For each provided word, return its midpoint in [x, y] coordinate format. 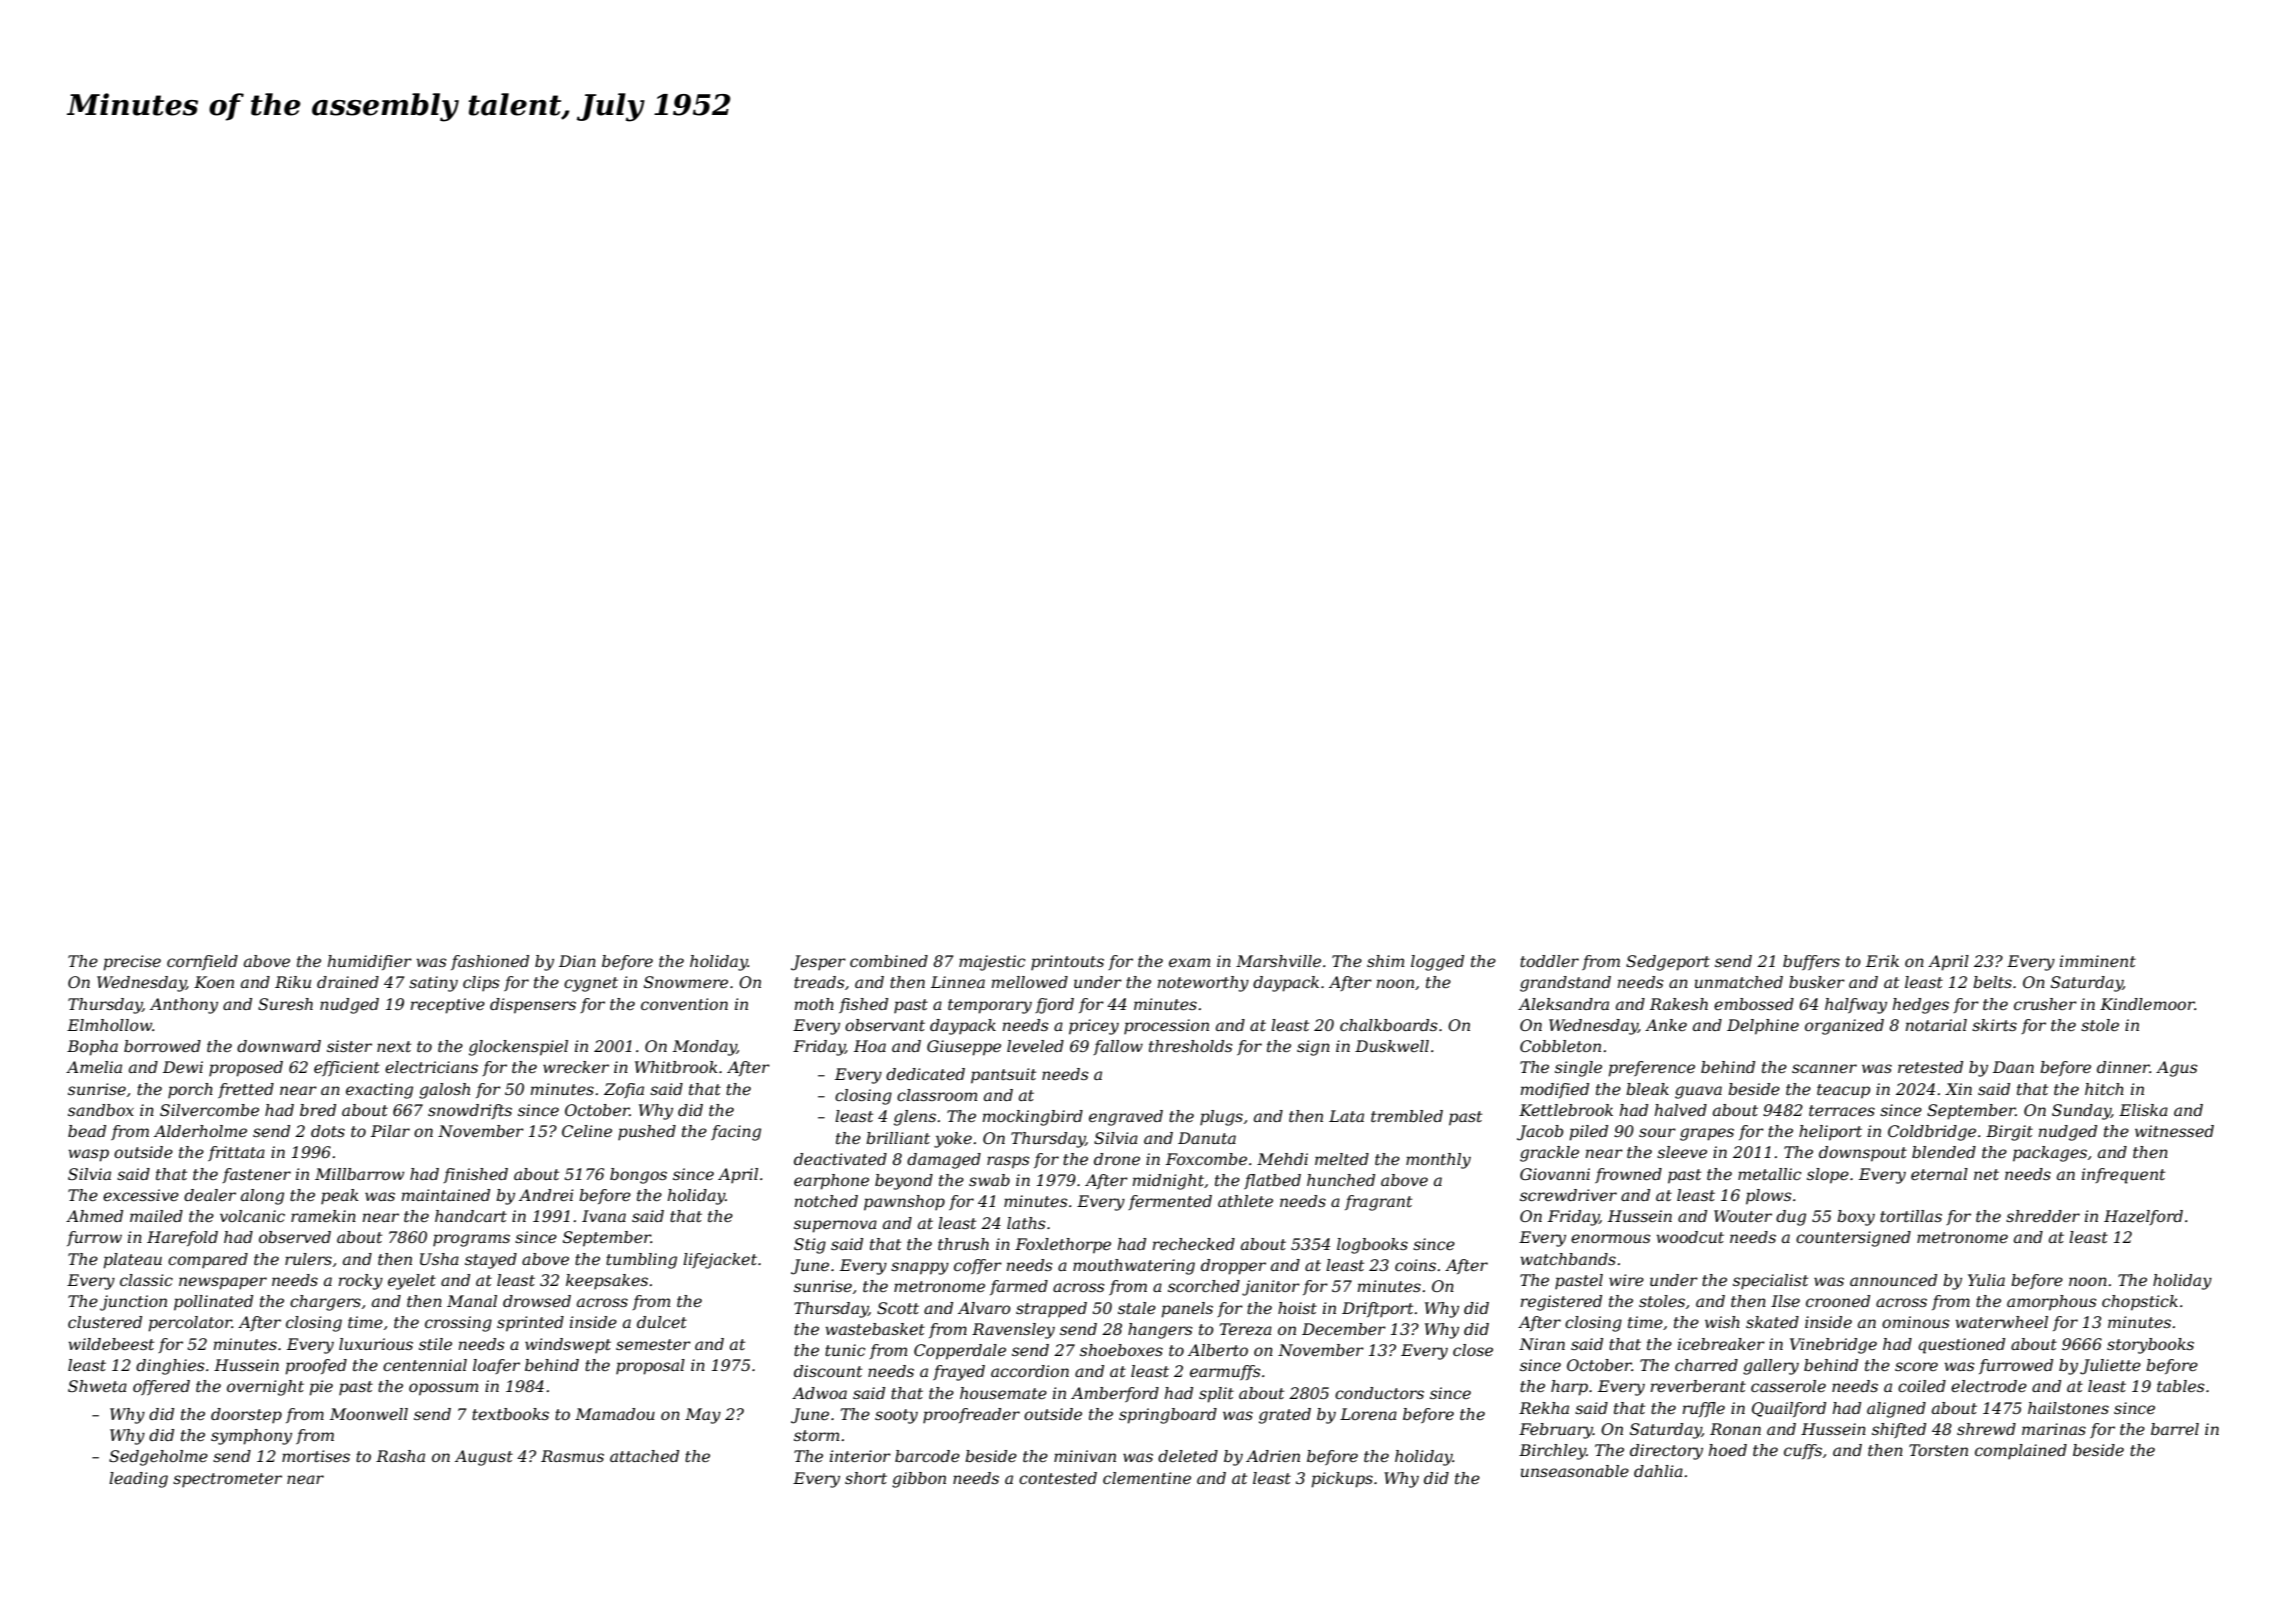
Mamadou [615, 1414]
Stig [810, 1246]
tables [2180, 1386]
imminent [2098, 961]
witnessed [2174, 1131]
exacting [379, 1091]
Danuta [1207, 1138]
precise [132, 963]
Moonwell [369, 1414]
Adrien [1273, 1456]
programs [471, 1240]
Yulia [1986, 1280]
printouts [1067, 963]
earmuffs [1225, 1372]
